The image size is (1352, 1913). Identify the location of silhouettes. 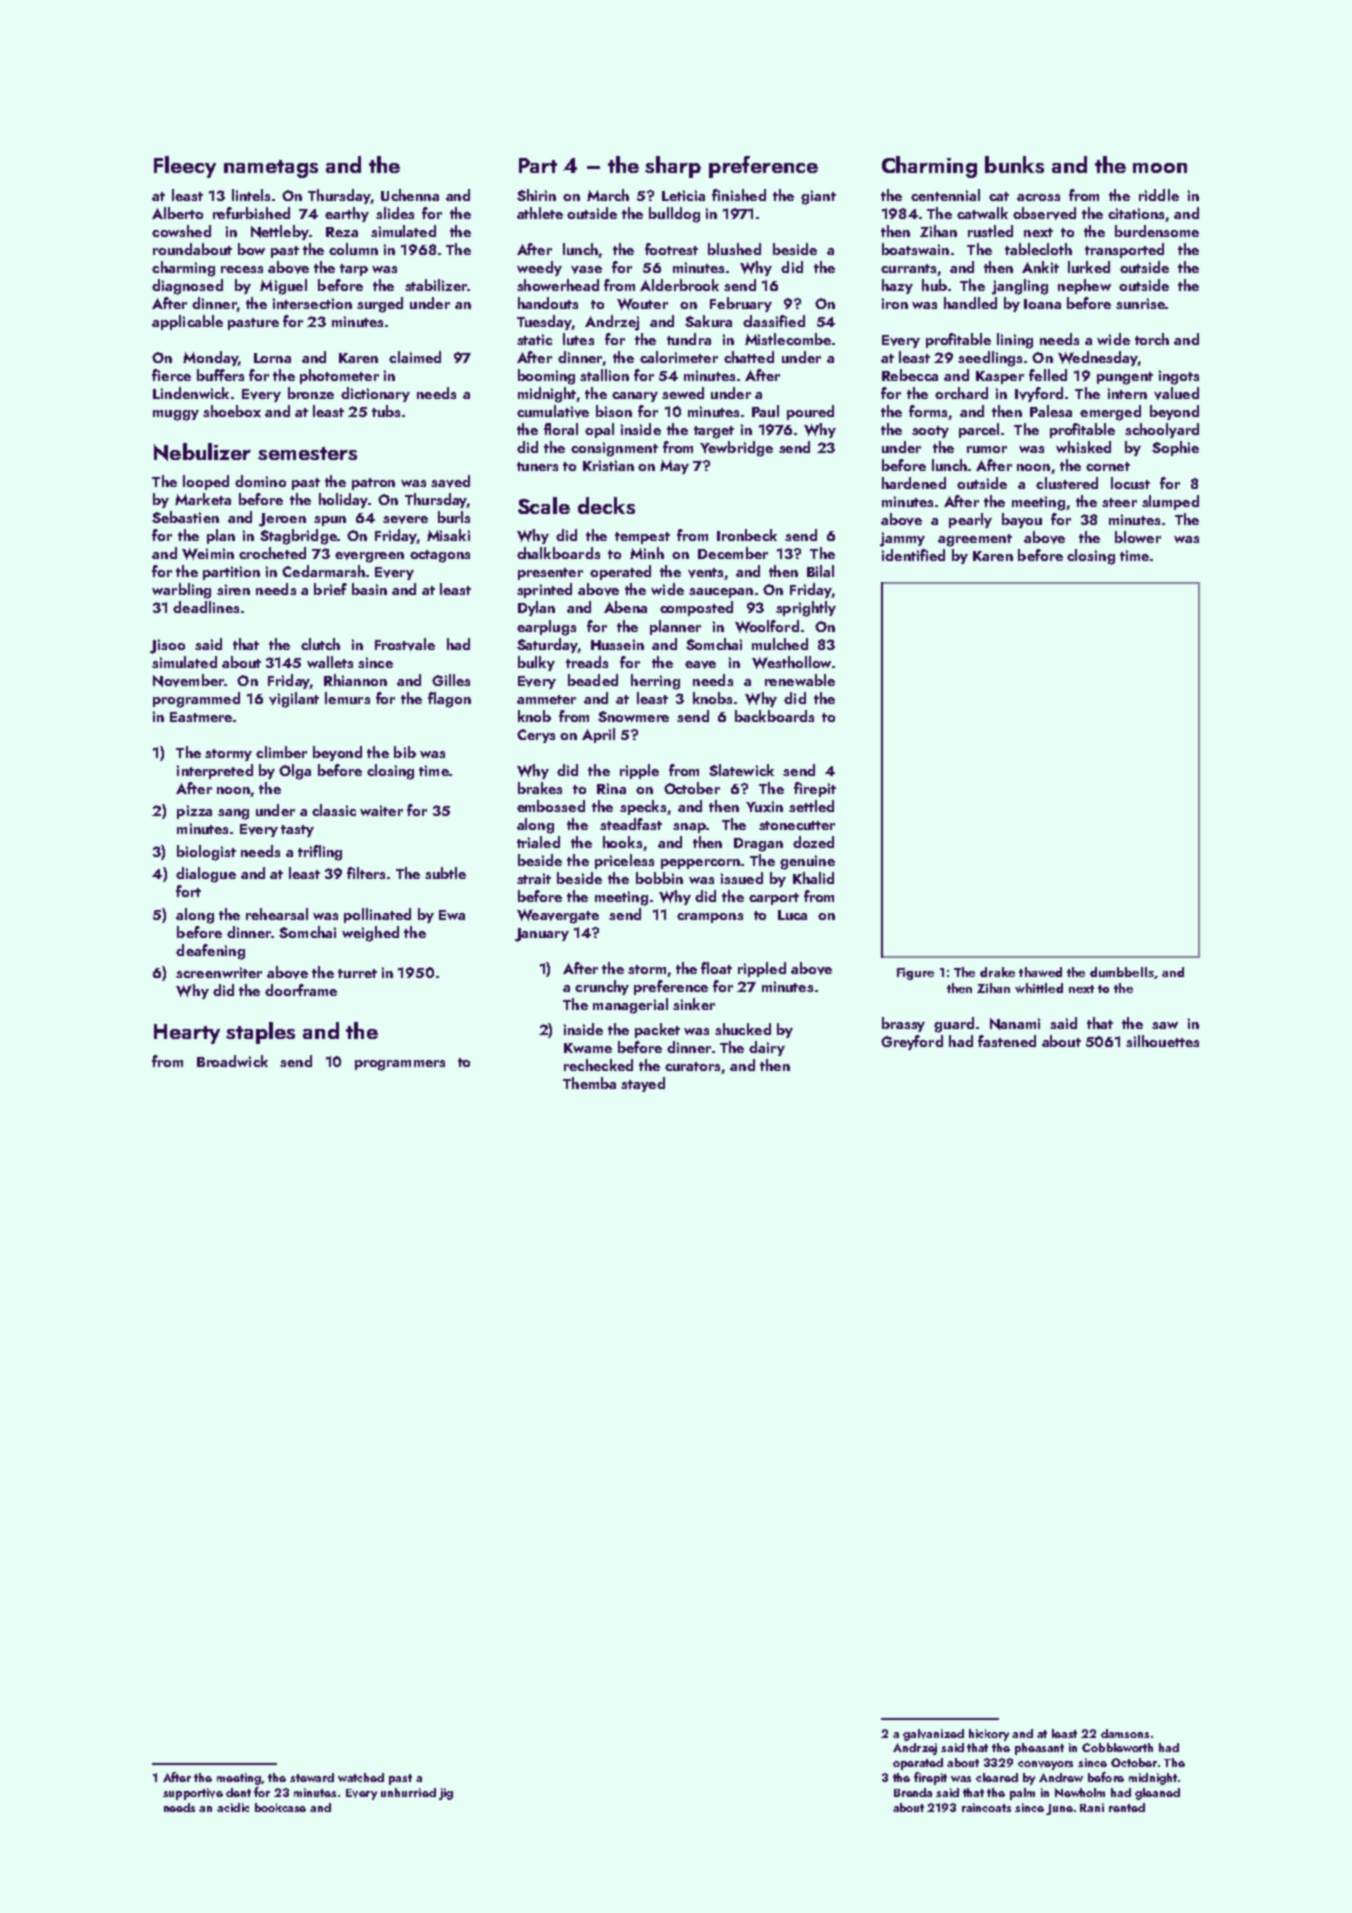
(1162, 1041).
